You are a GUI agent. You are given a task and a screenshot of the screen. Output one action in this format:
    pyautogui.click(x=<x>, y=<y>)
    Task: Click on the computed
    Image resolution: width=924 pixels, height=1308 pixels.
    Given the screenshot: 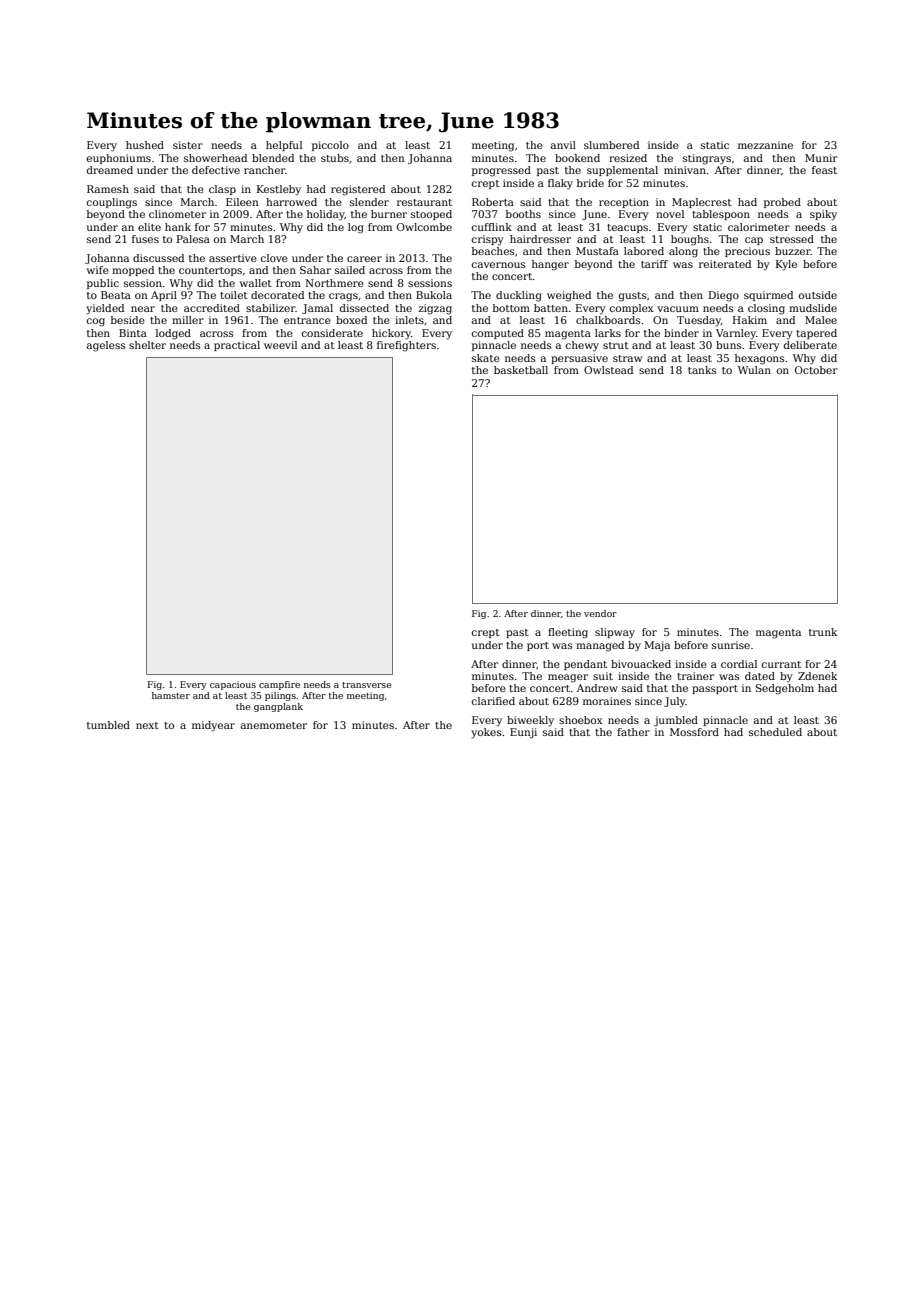 What is the action you would take?
    pyautogui.click(x=498, y=334)
